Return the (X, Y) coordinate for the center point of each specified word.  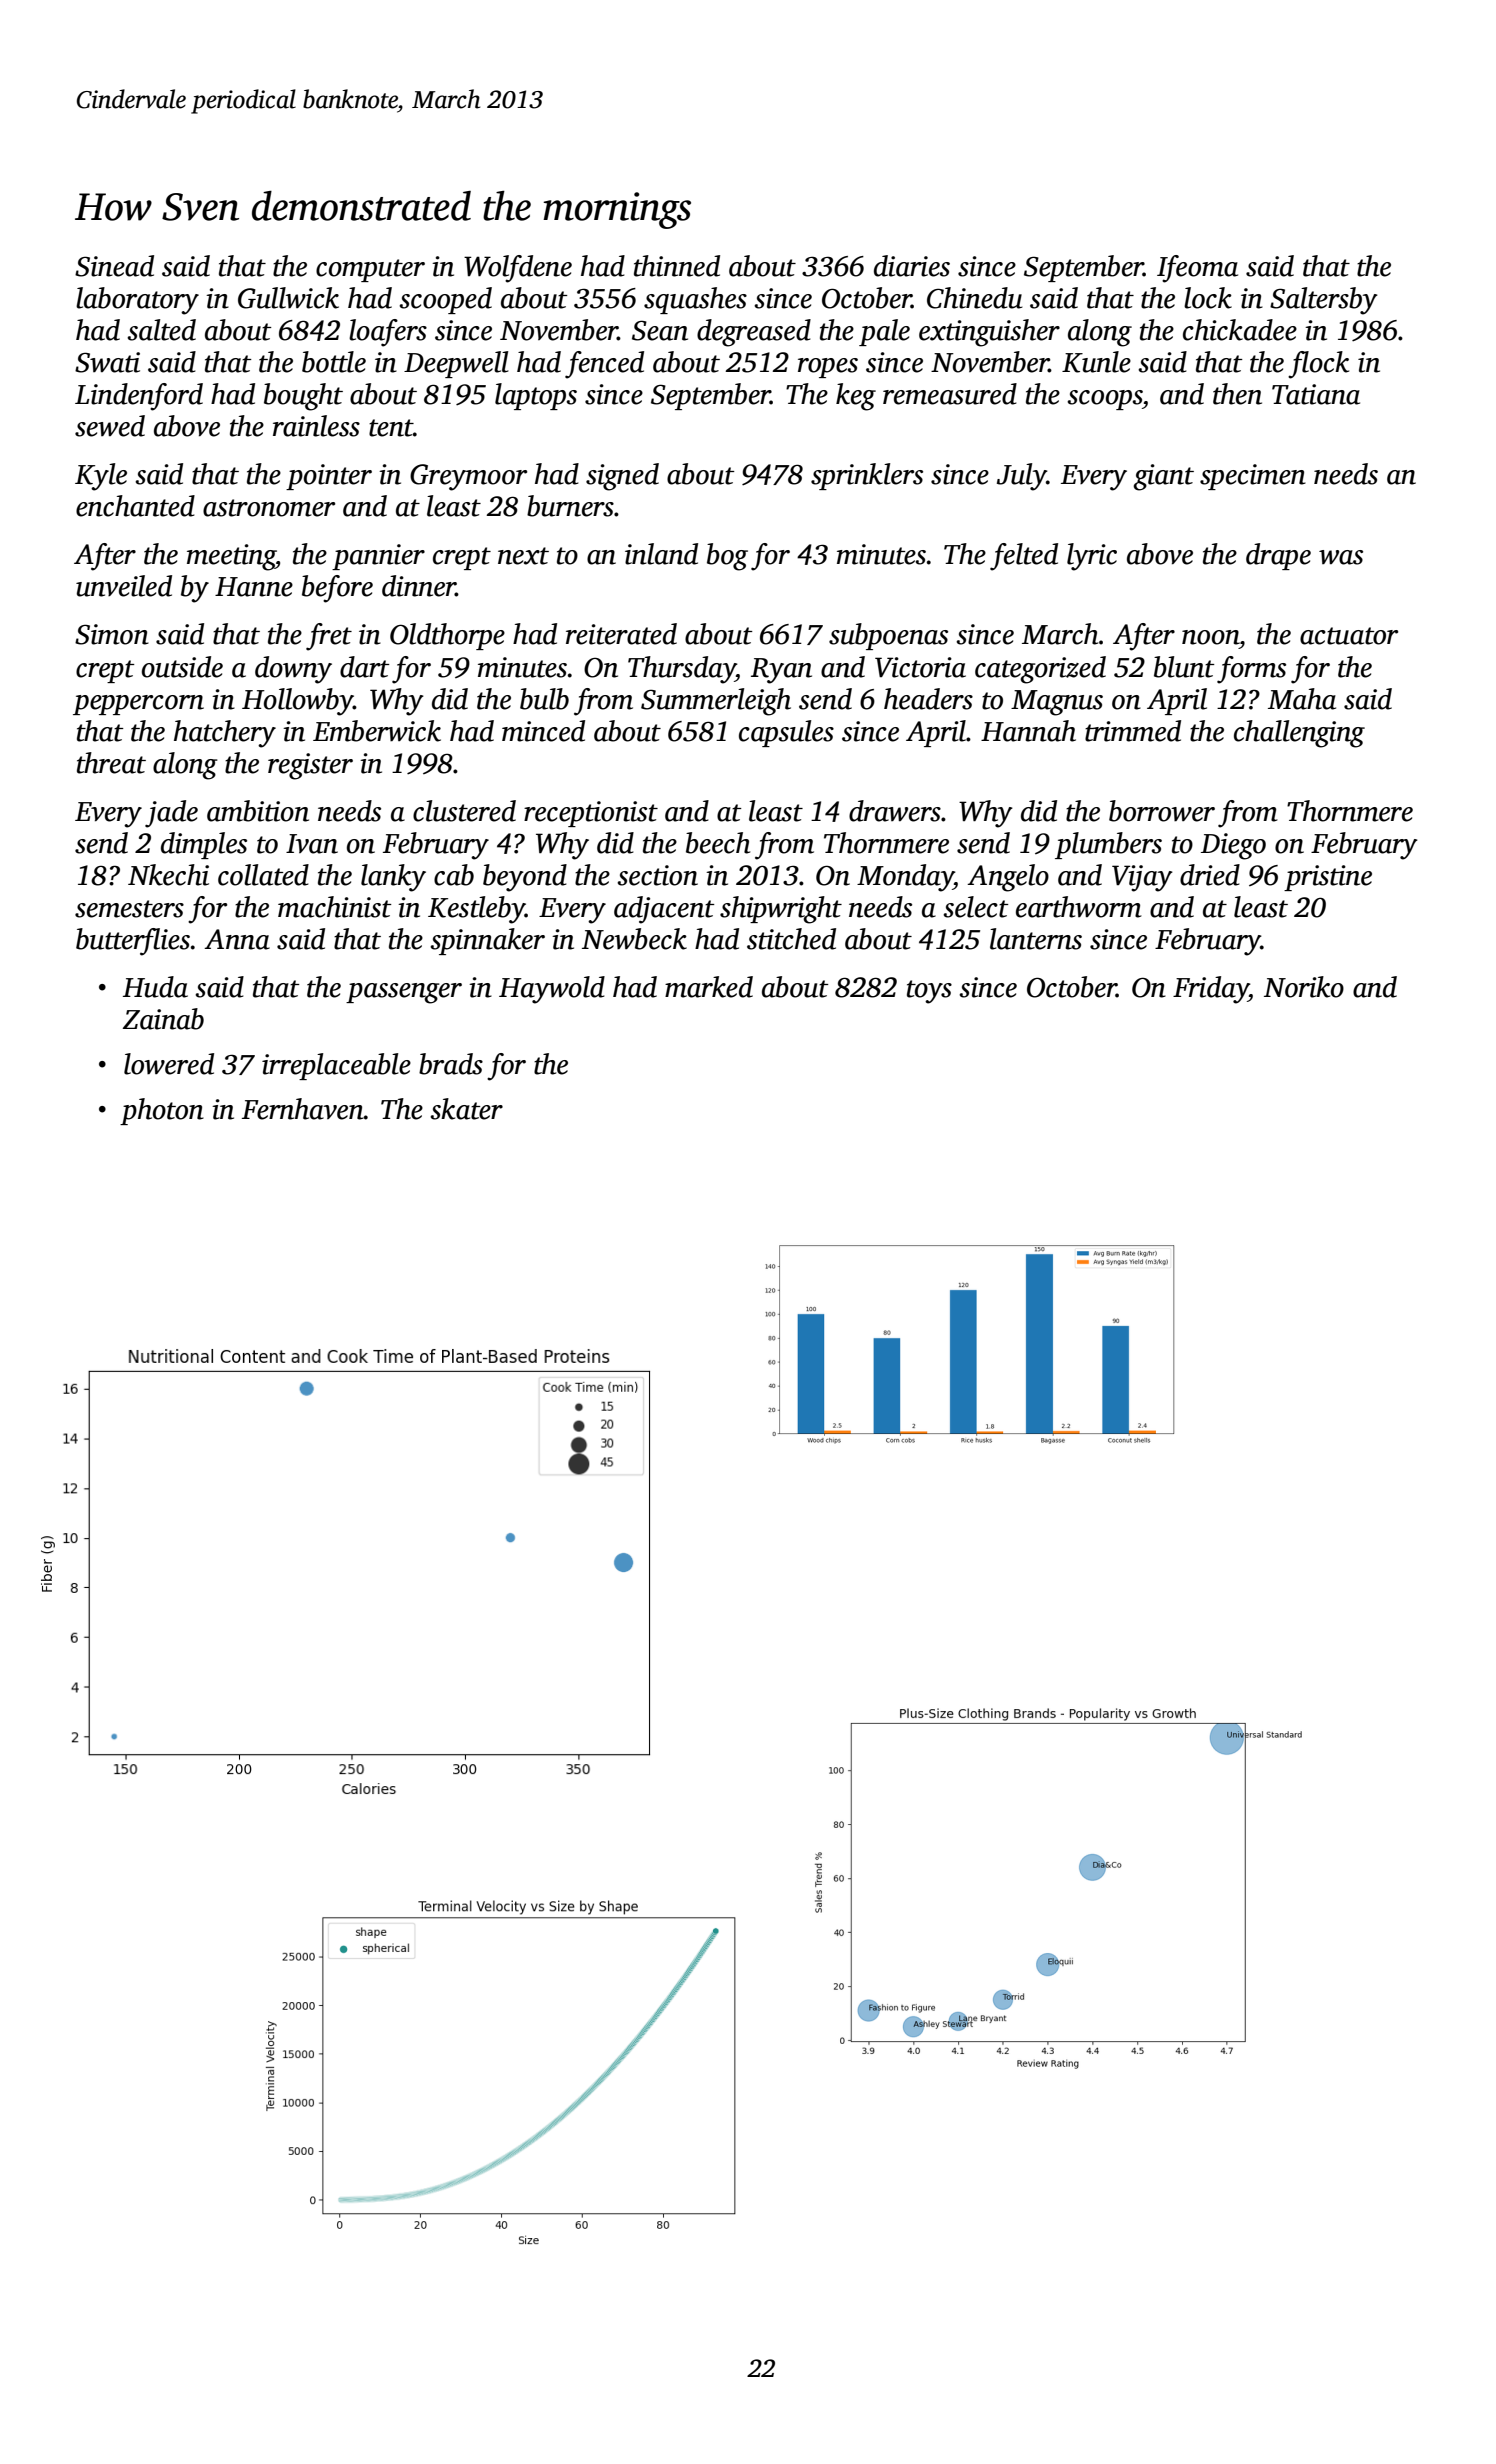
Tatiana (1316, 394)
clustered (464, 811)
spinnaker (487, 941)
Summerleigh (716, 702)
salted (161, 330)
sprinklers (867, 476)
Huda (155, 987)
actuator (1349, 636)
